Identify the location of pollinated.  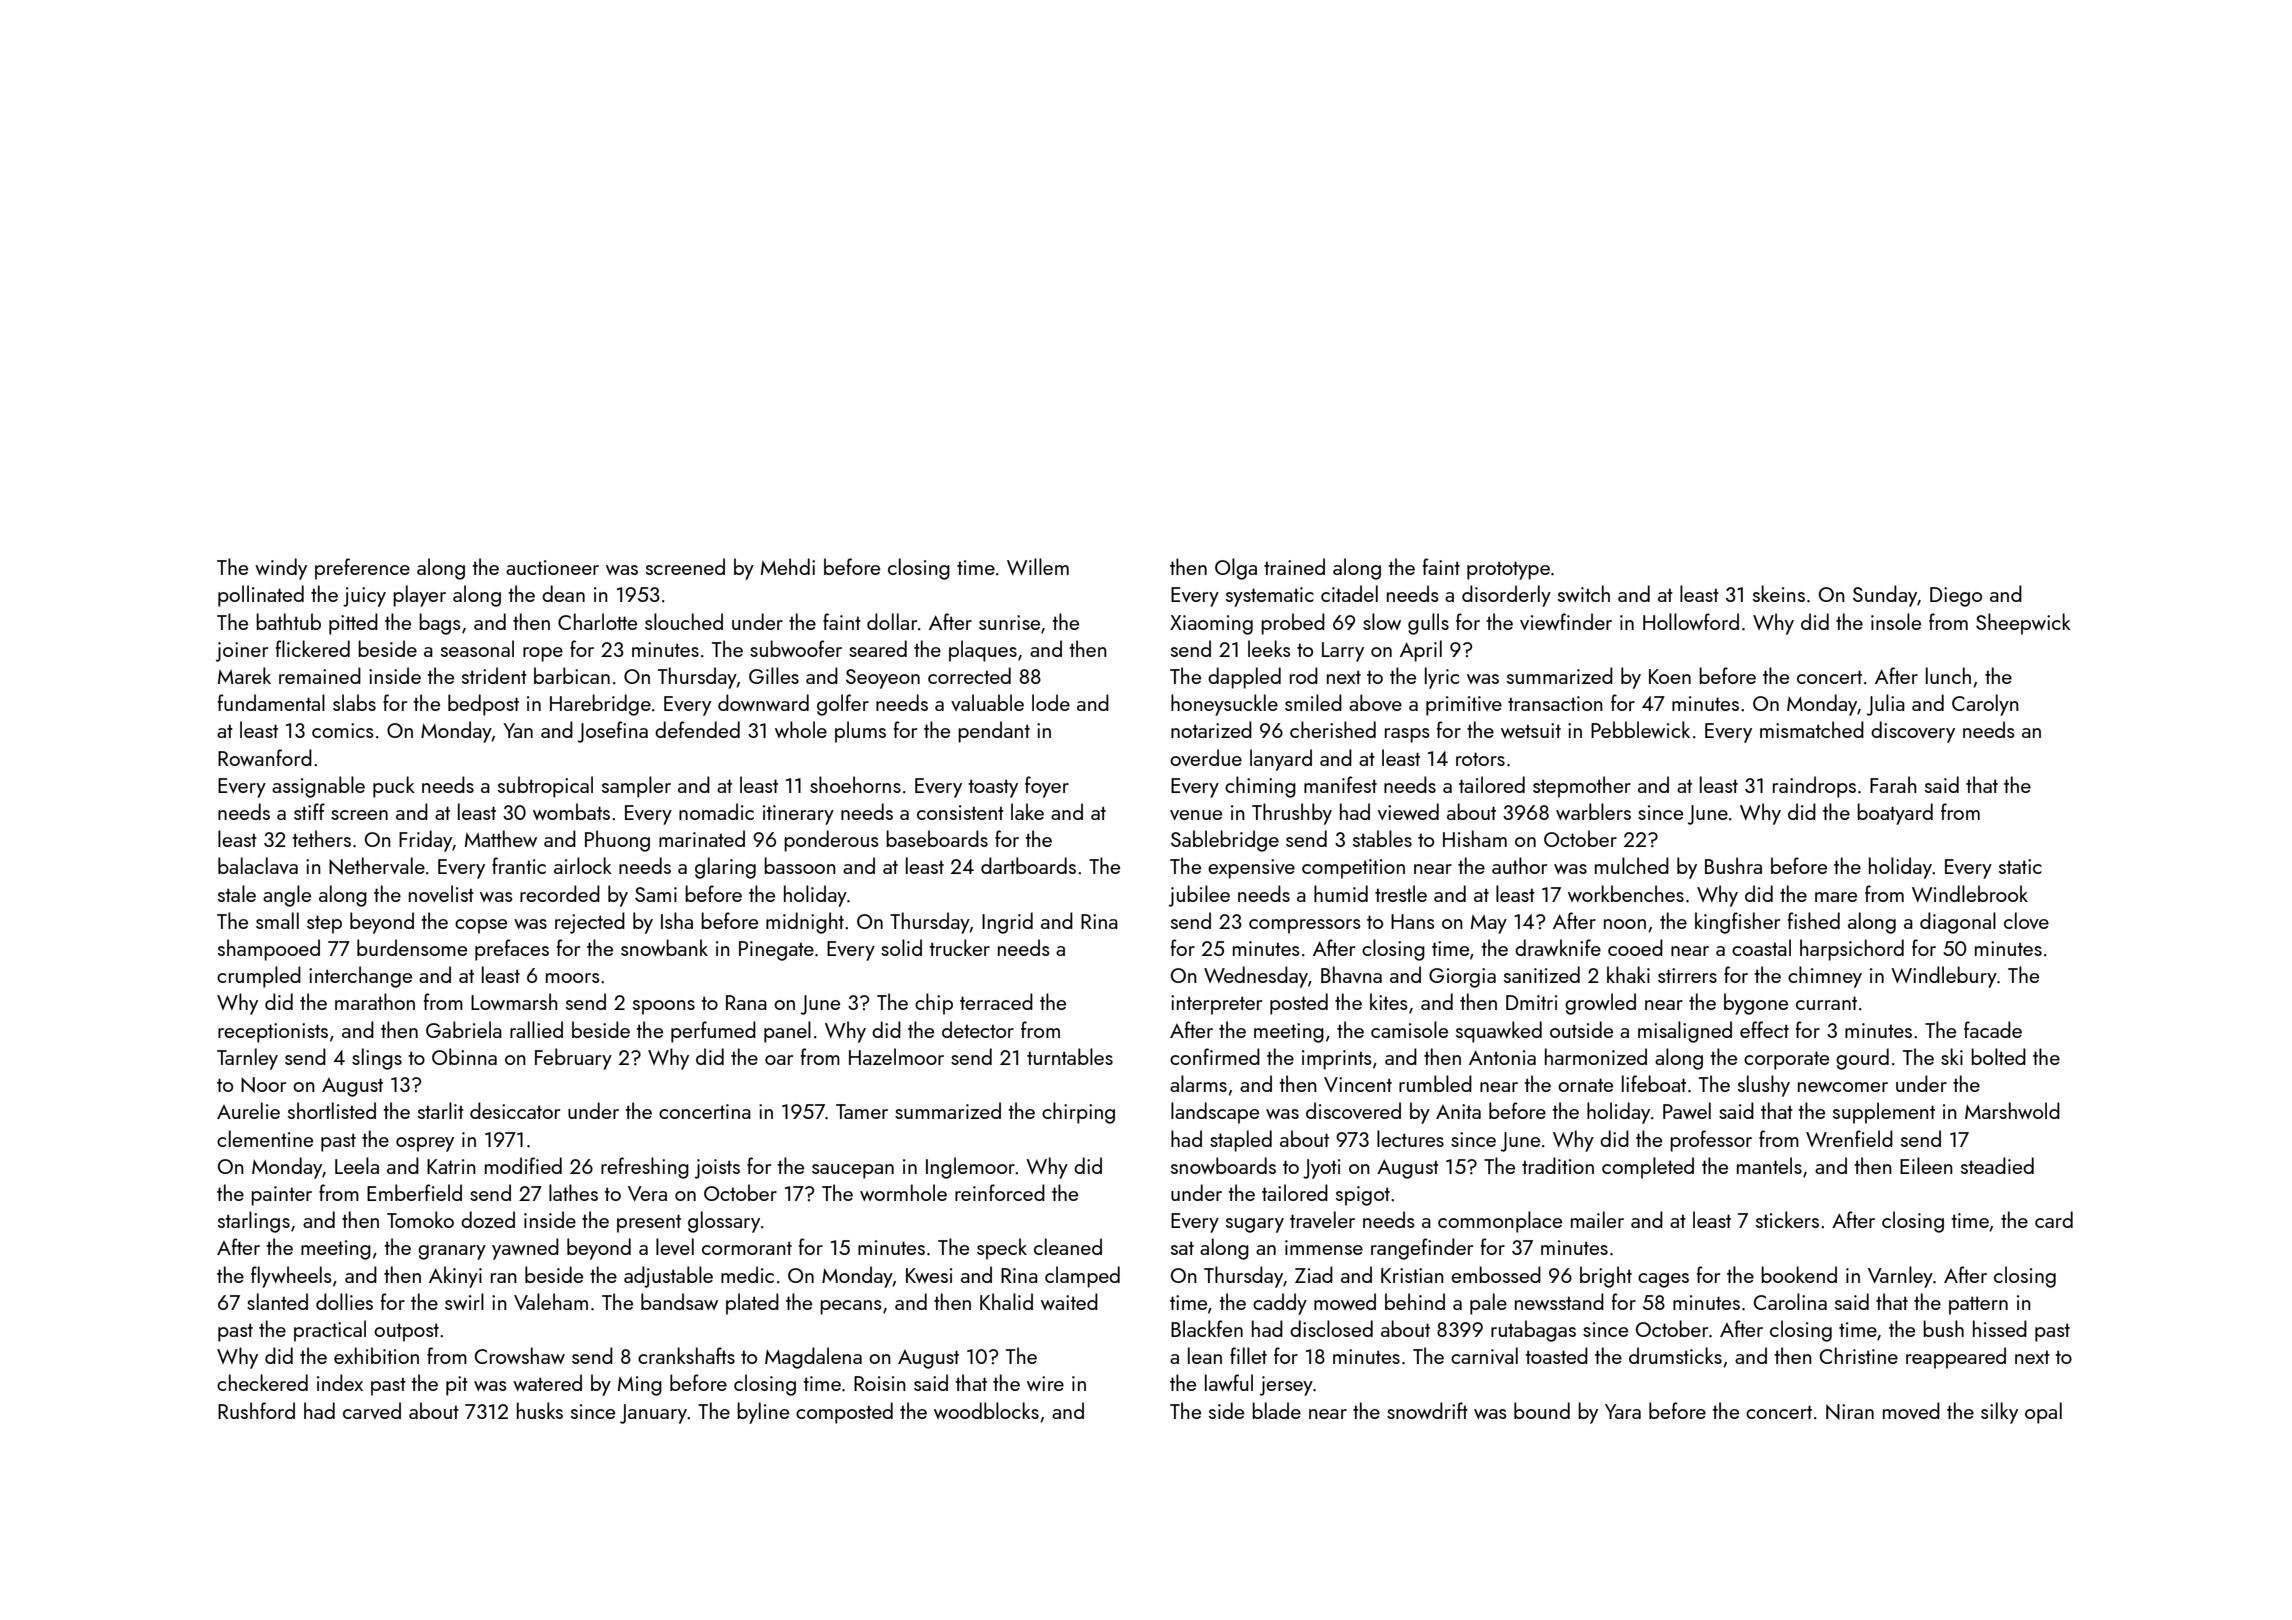
(261, 596).
